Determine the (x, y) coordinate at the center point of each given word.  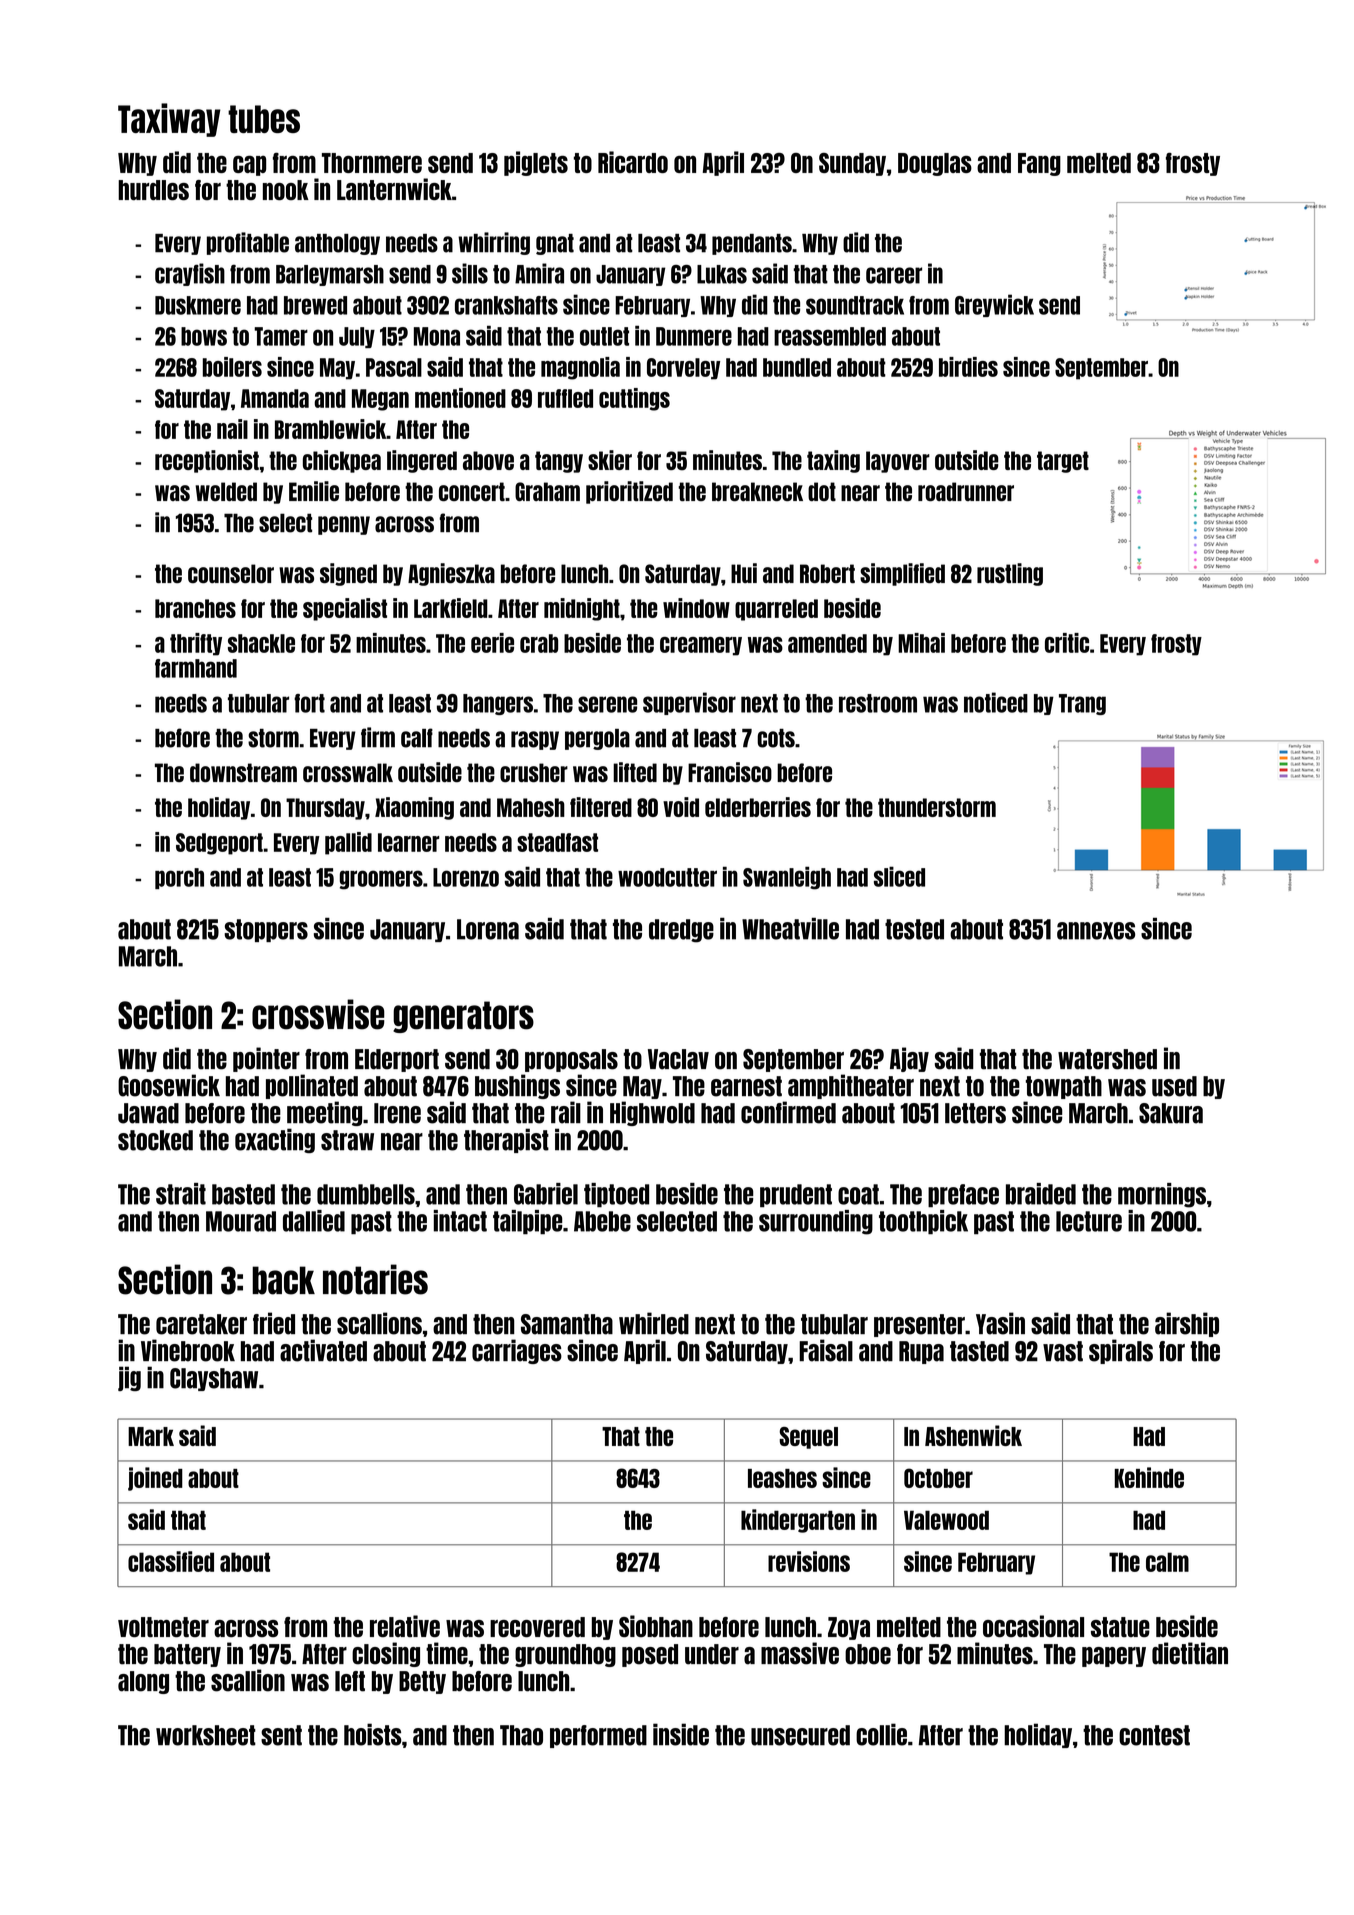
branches (195, 608)
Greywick (994, 305)
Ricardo (633, 162)
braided (1041, 1194)
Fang (1039, 164)
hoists (373, 1734)
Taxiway (169, 120)
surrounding (816, 1222)
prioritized (629, 492)
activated (323, 1350)
